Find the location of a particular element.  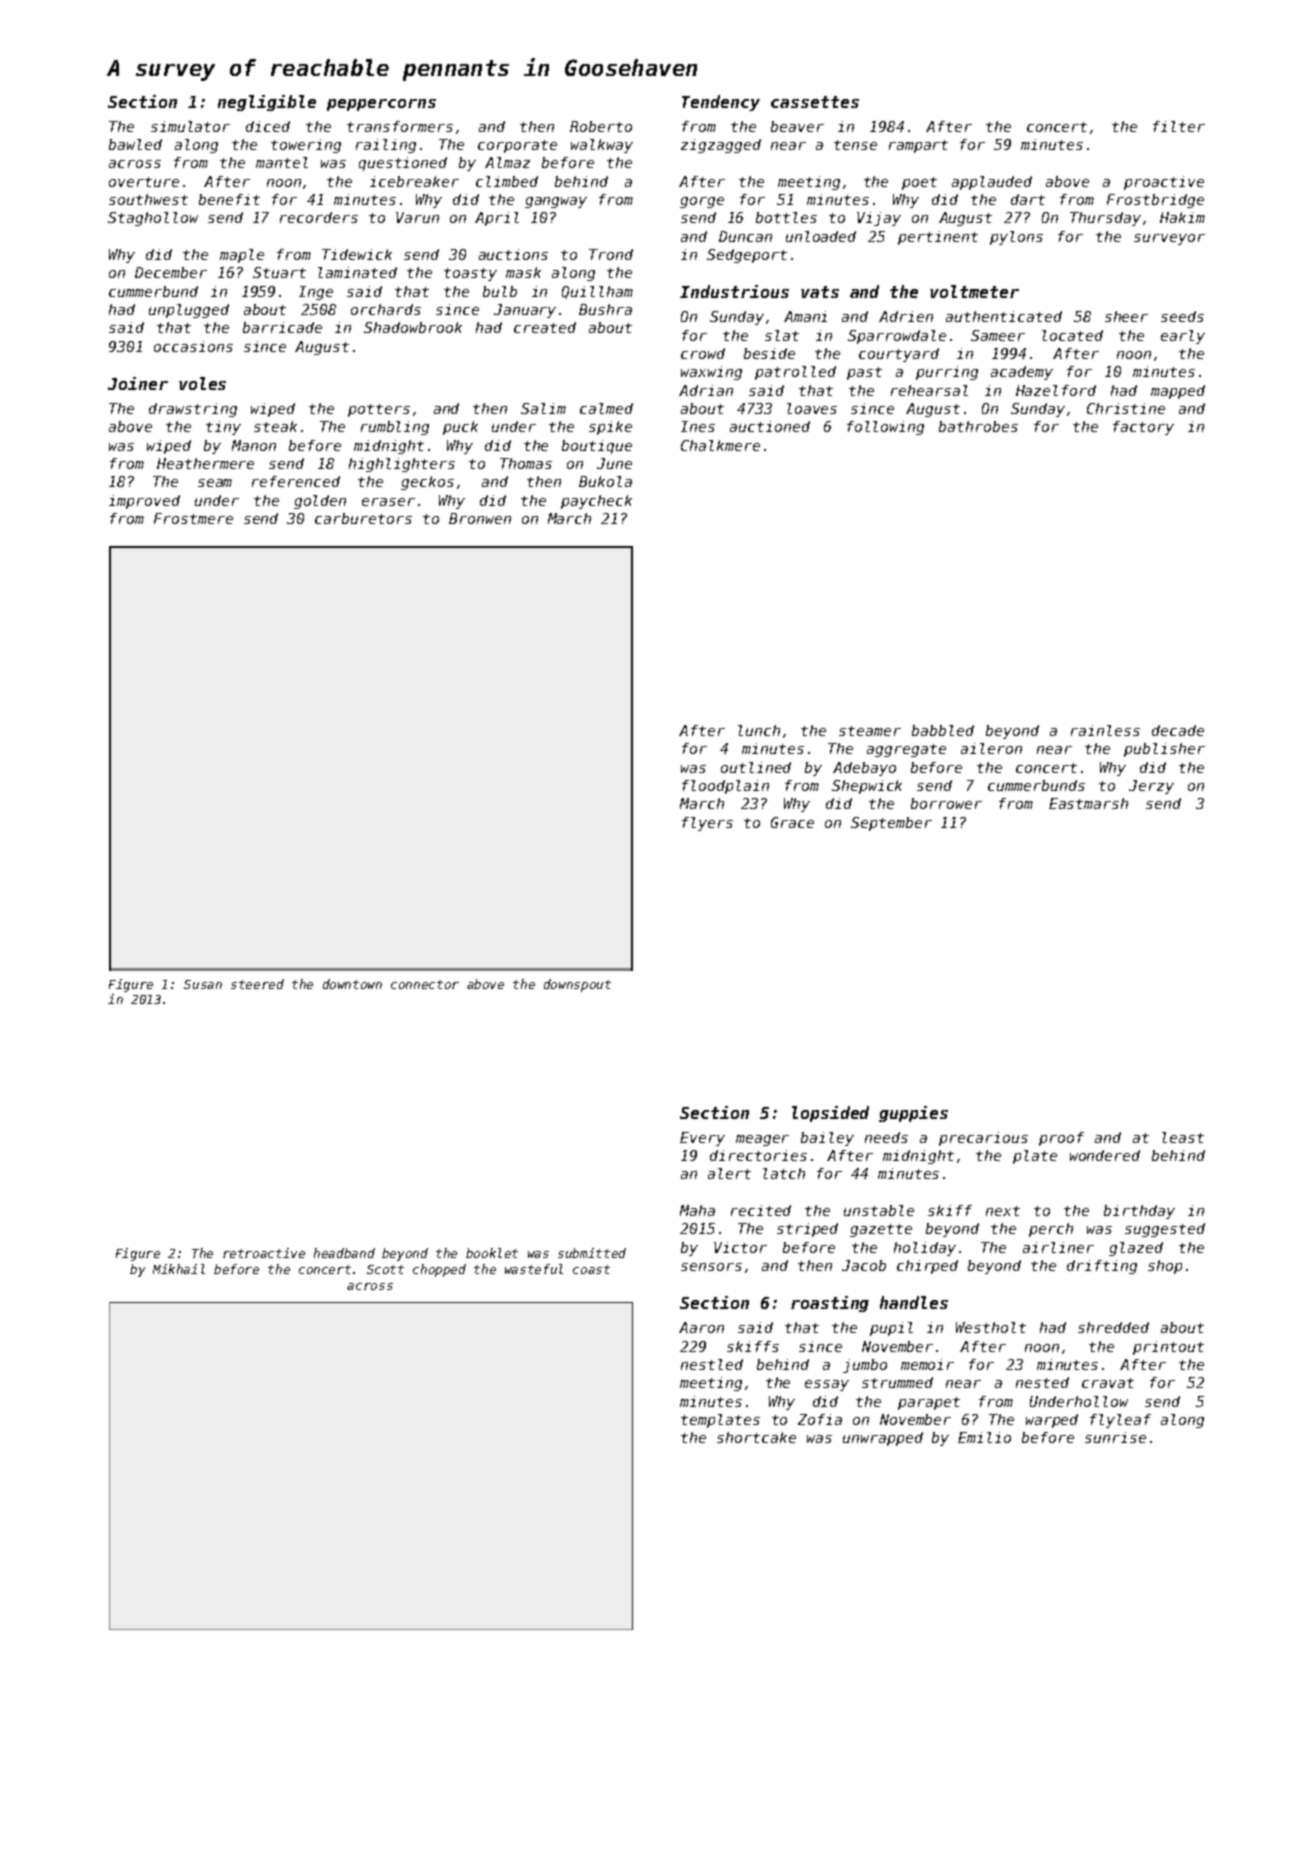

located is located at coordinates (1072, 335).
